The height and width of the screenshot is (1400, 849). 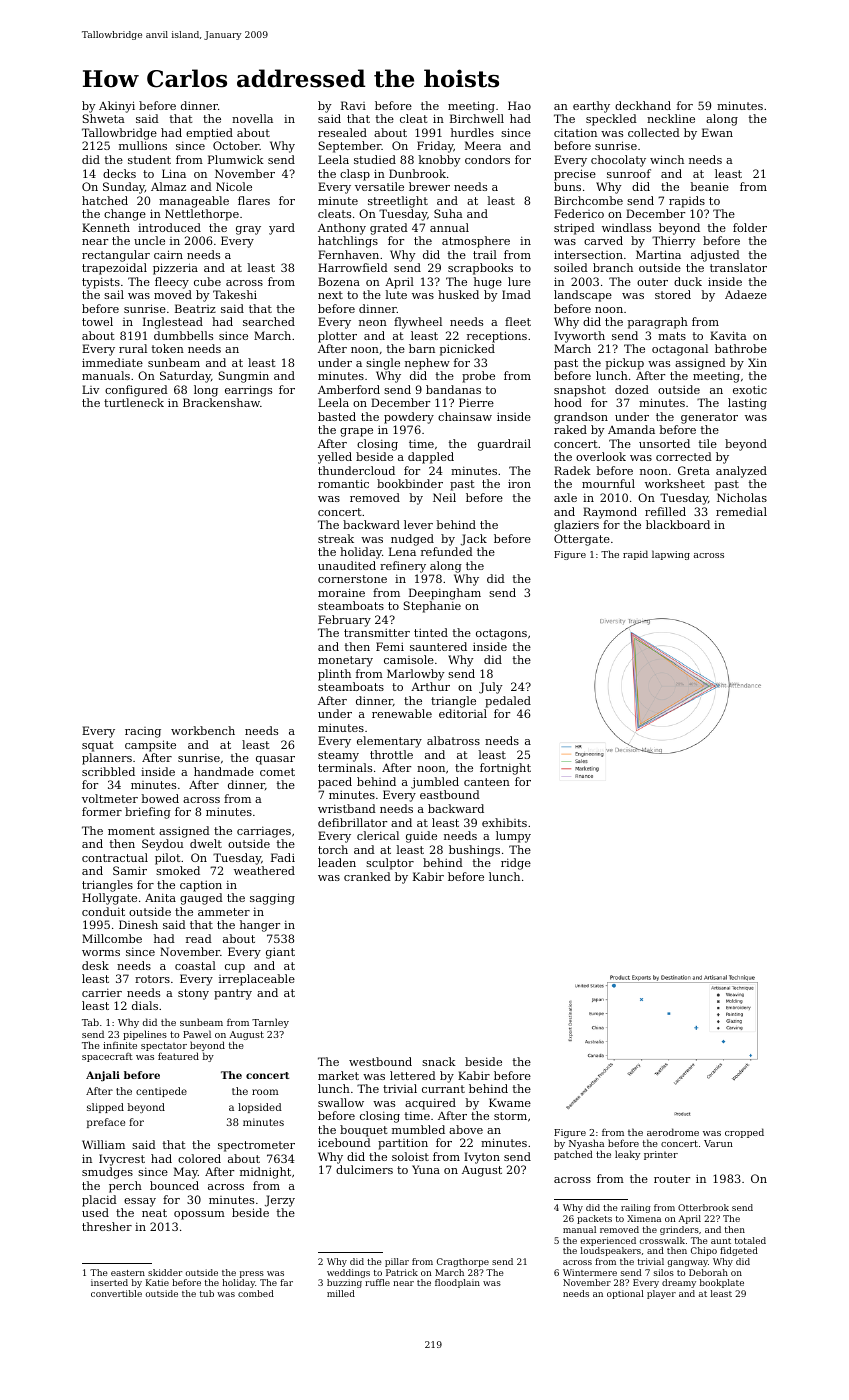 I want to click on lapwing, so click(x=671, y=555).
